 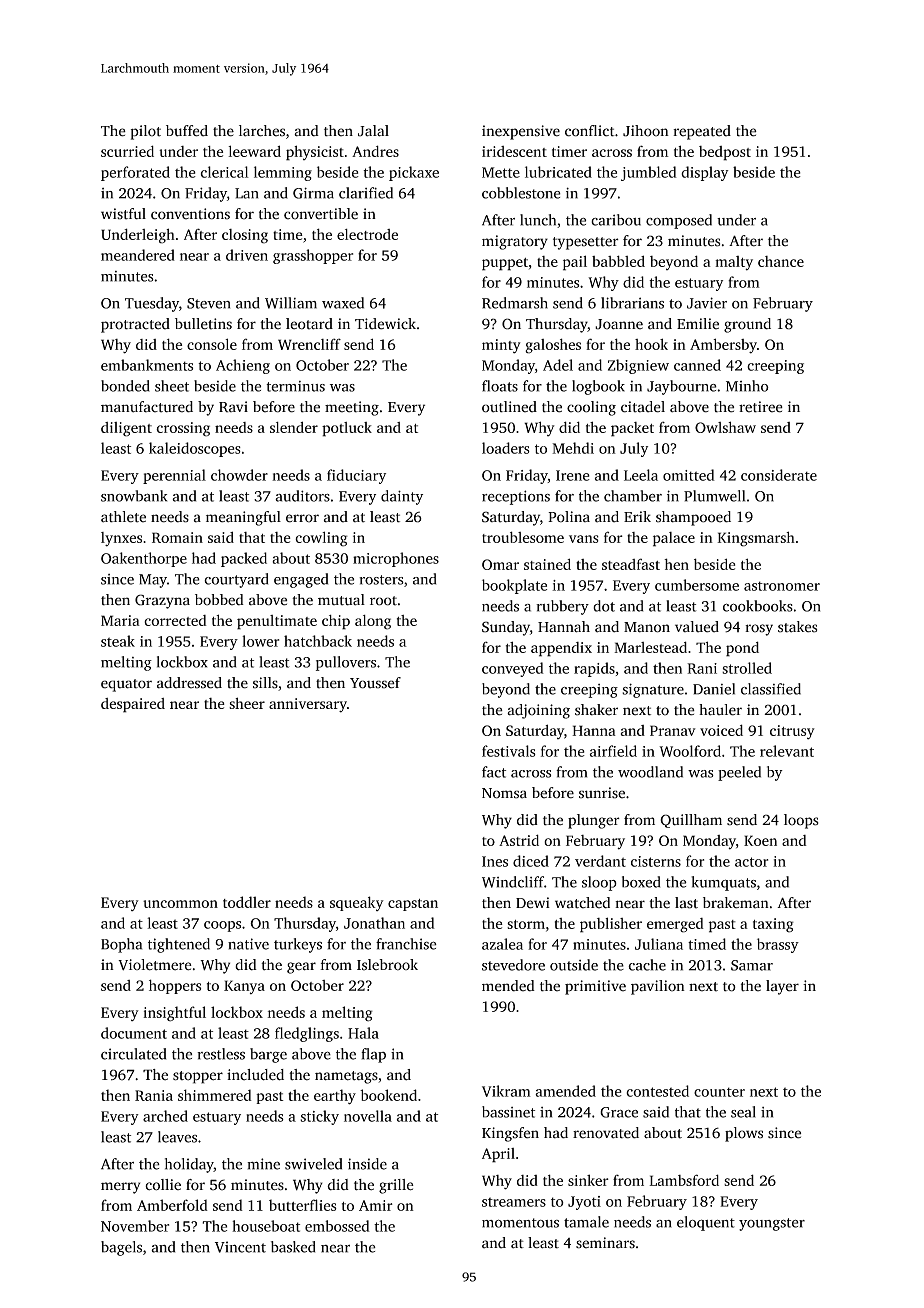 I want to click on eloquent, so click(x=706, y=1223).
